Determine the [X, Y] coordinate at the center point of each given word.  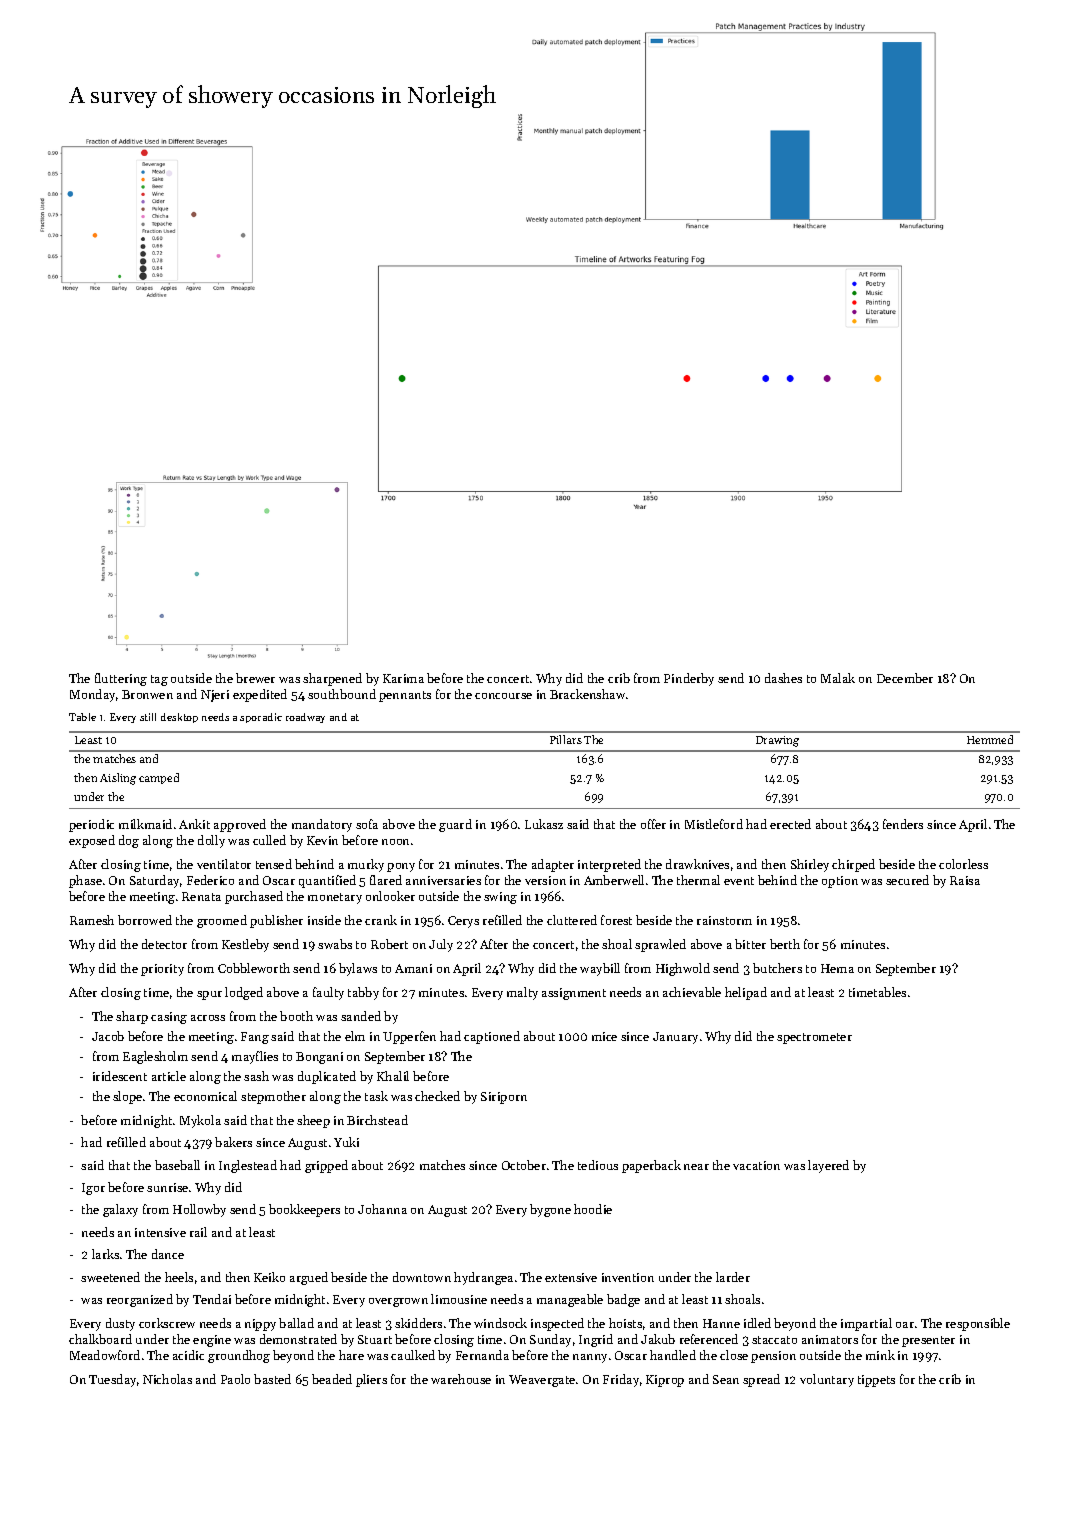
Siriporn [504, 1098]
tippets [876, 1381]
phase [85, 881]
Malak [838, 678]
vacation [756, 1165]
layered [828, 1166]
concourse [503, 696]
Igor [93, 1189]
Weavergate [542, 1381]
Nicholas [167, 1379]
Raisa [965, 880]
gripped [326, 1166]
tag [159, 680]
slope [127, 1097]
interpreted [609, 865]
